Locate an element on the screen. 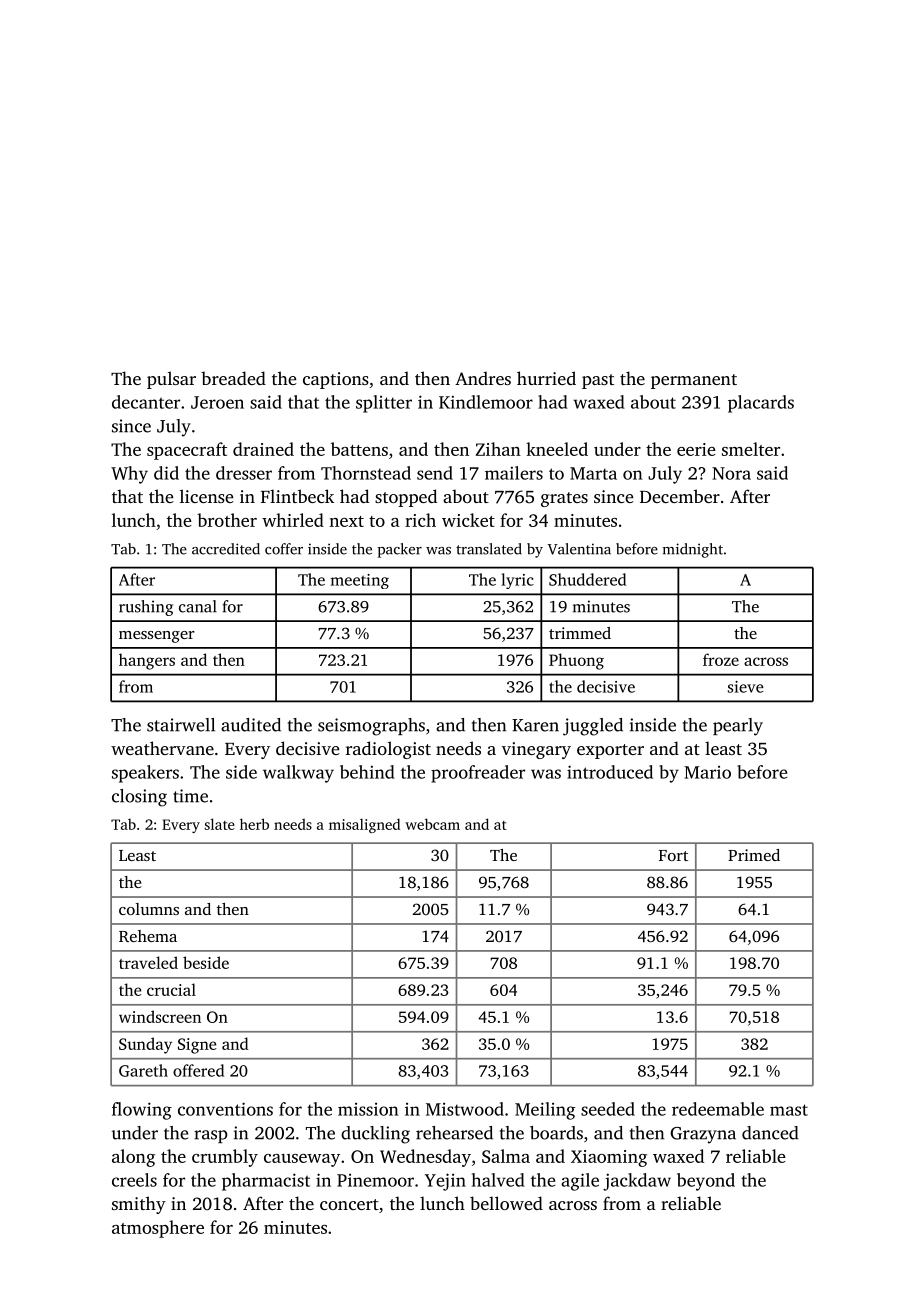 The image size is (924, 1311). Meiling is located at coordinates (545, 1111).
